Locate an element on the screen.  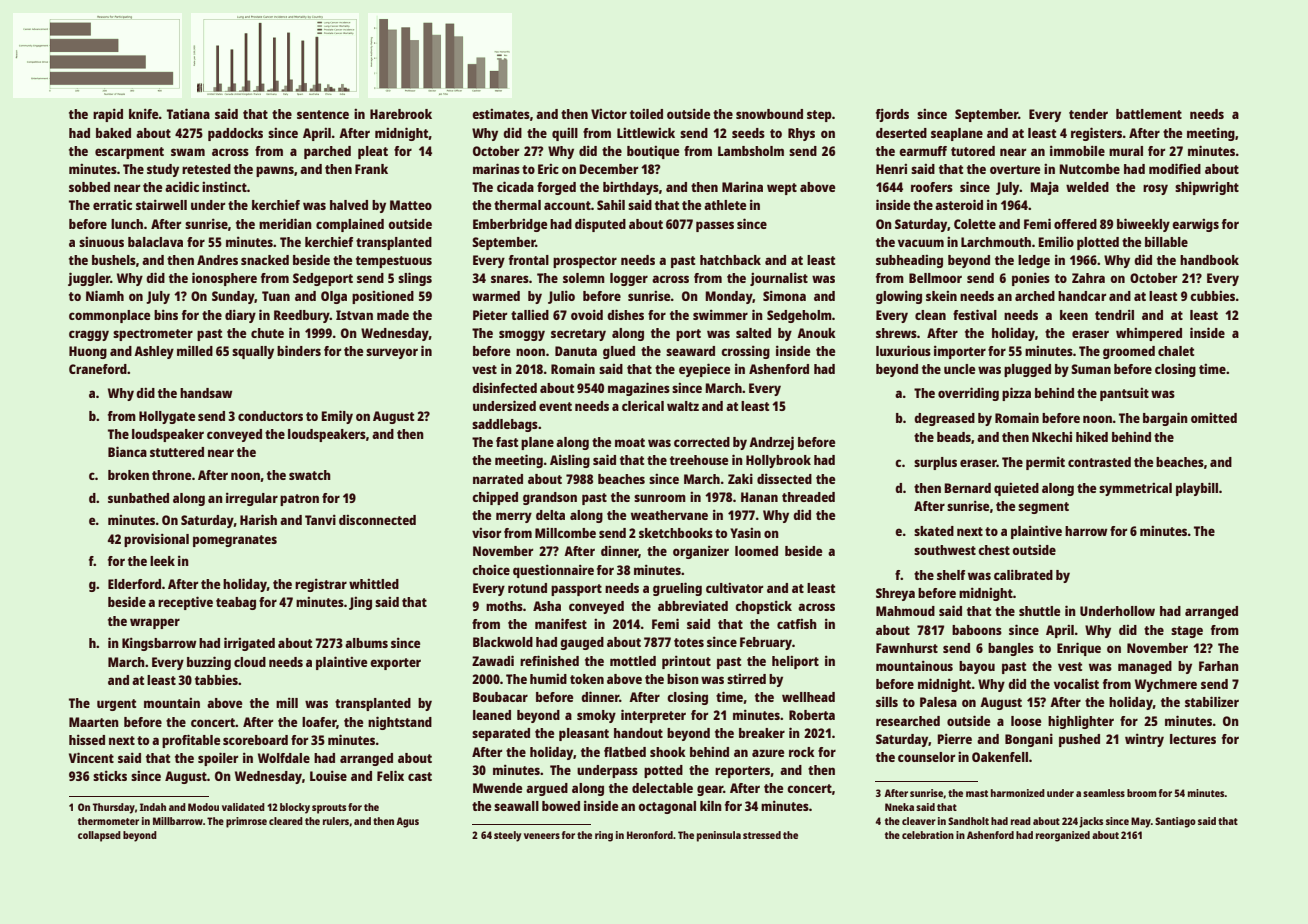
birthdays is located at coordinates (631, 188).
